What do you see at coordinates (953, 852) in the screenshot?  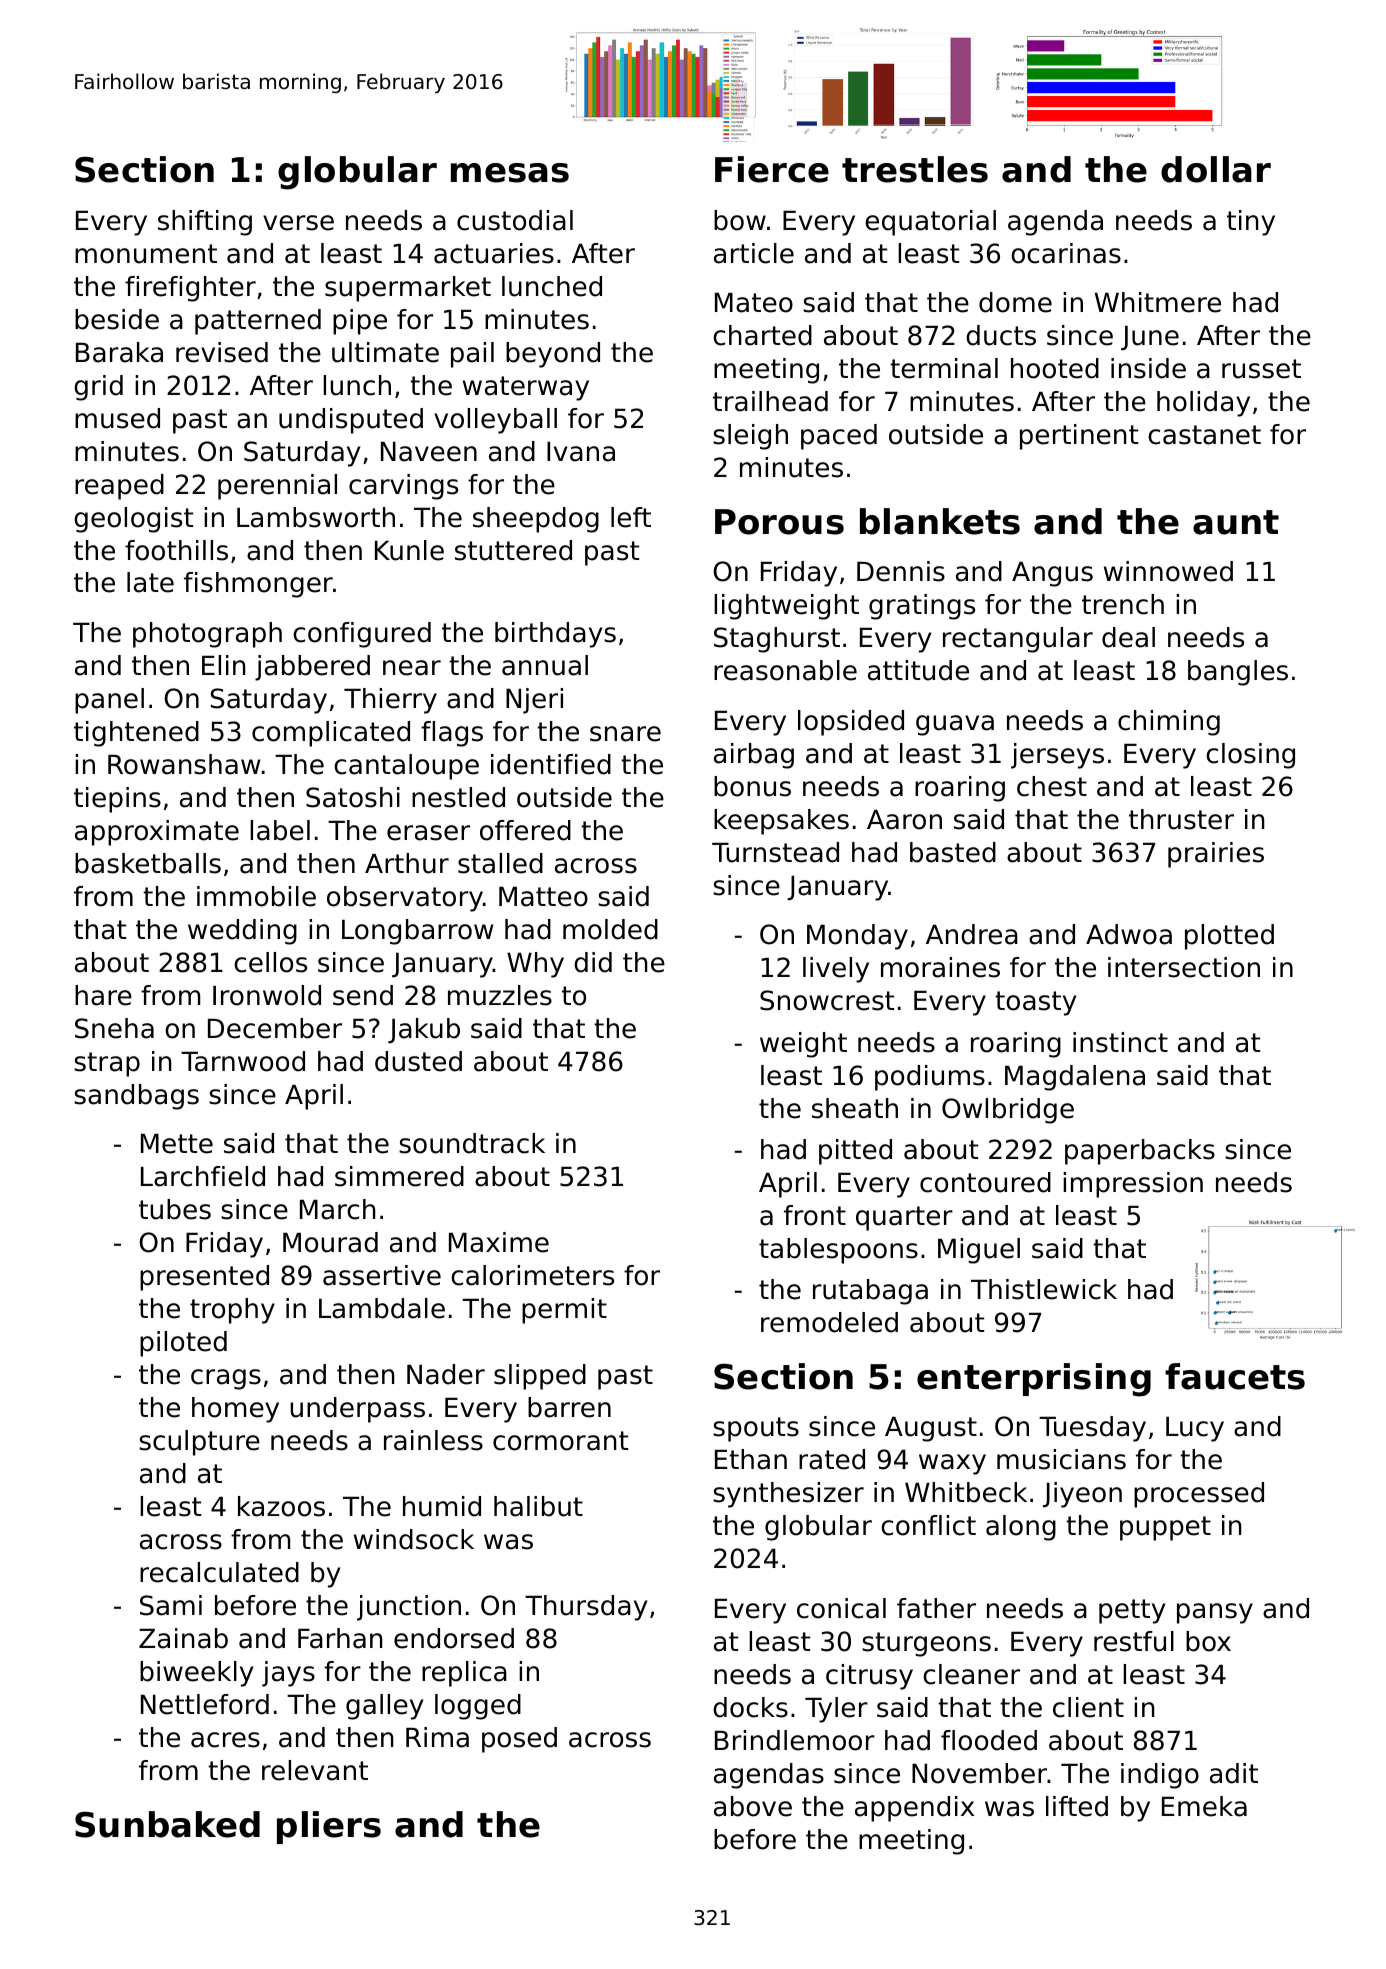 I see `basted` at bounding box center [953, 852].
